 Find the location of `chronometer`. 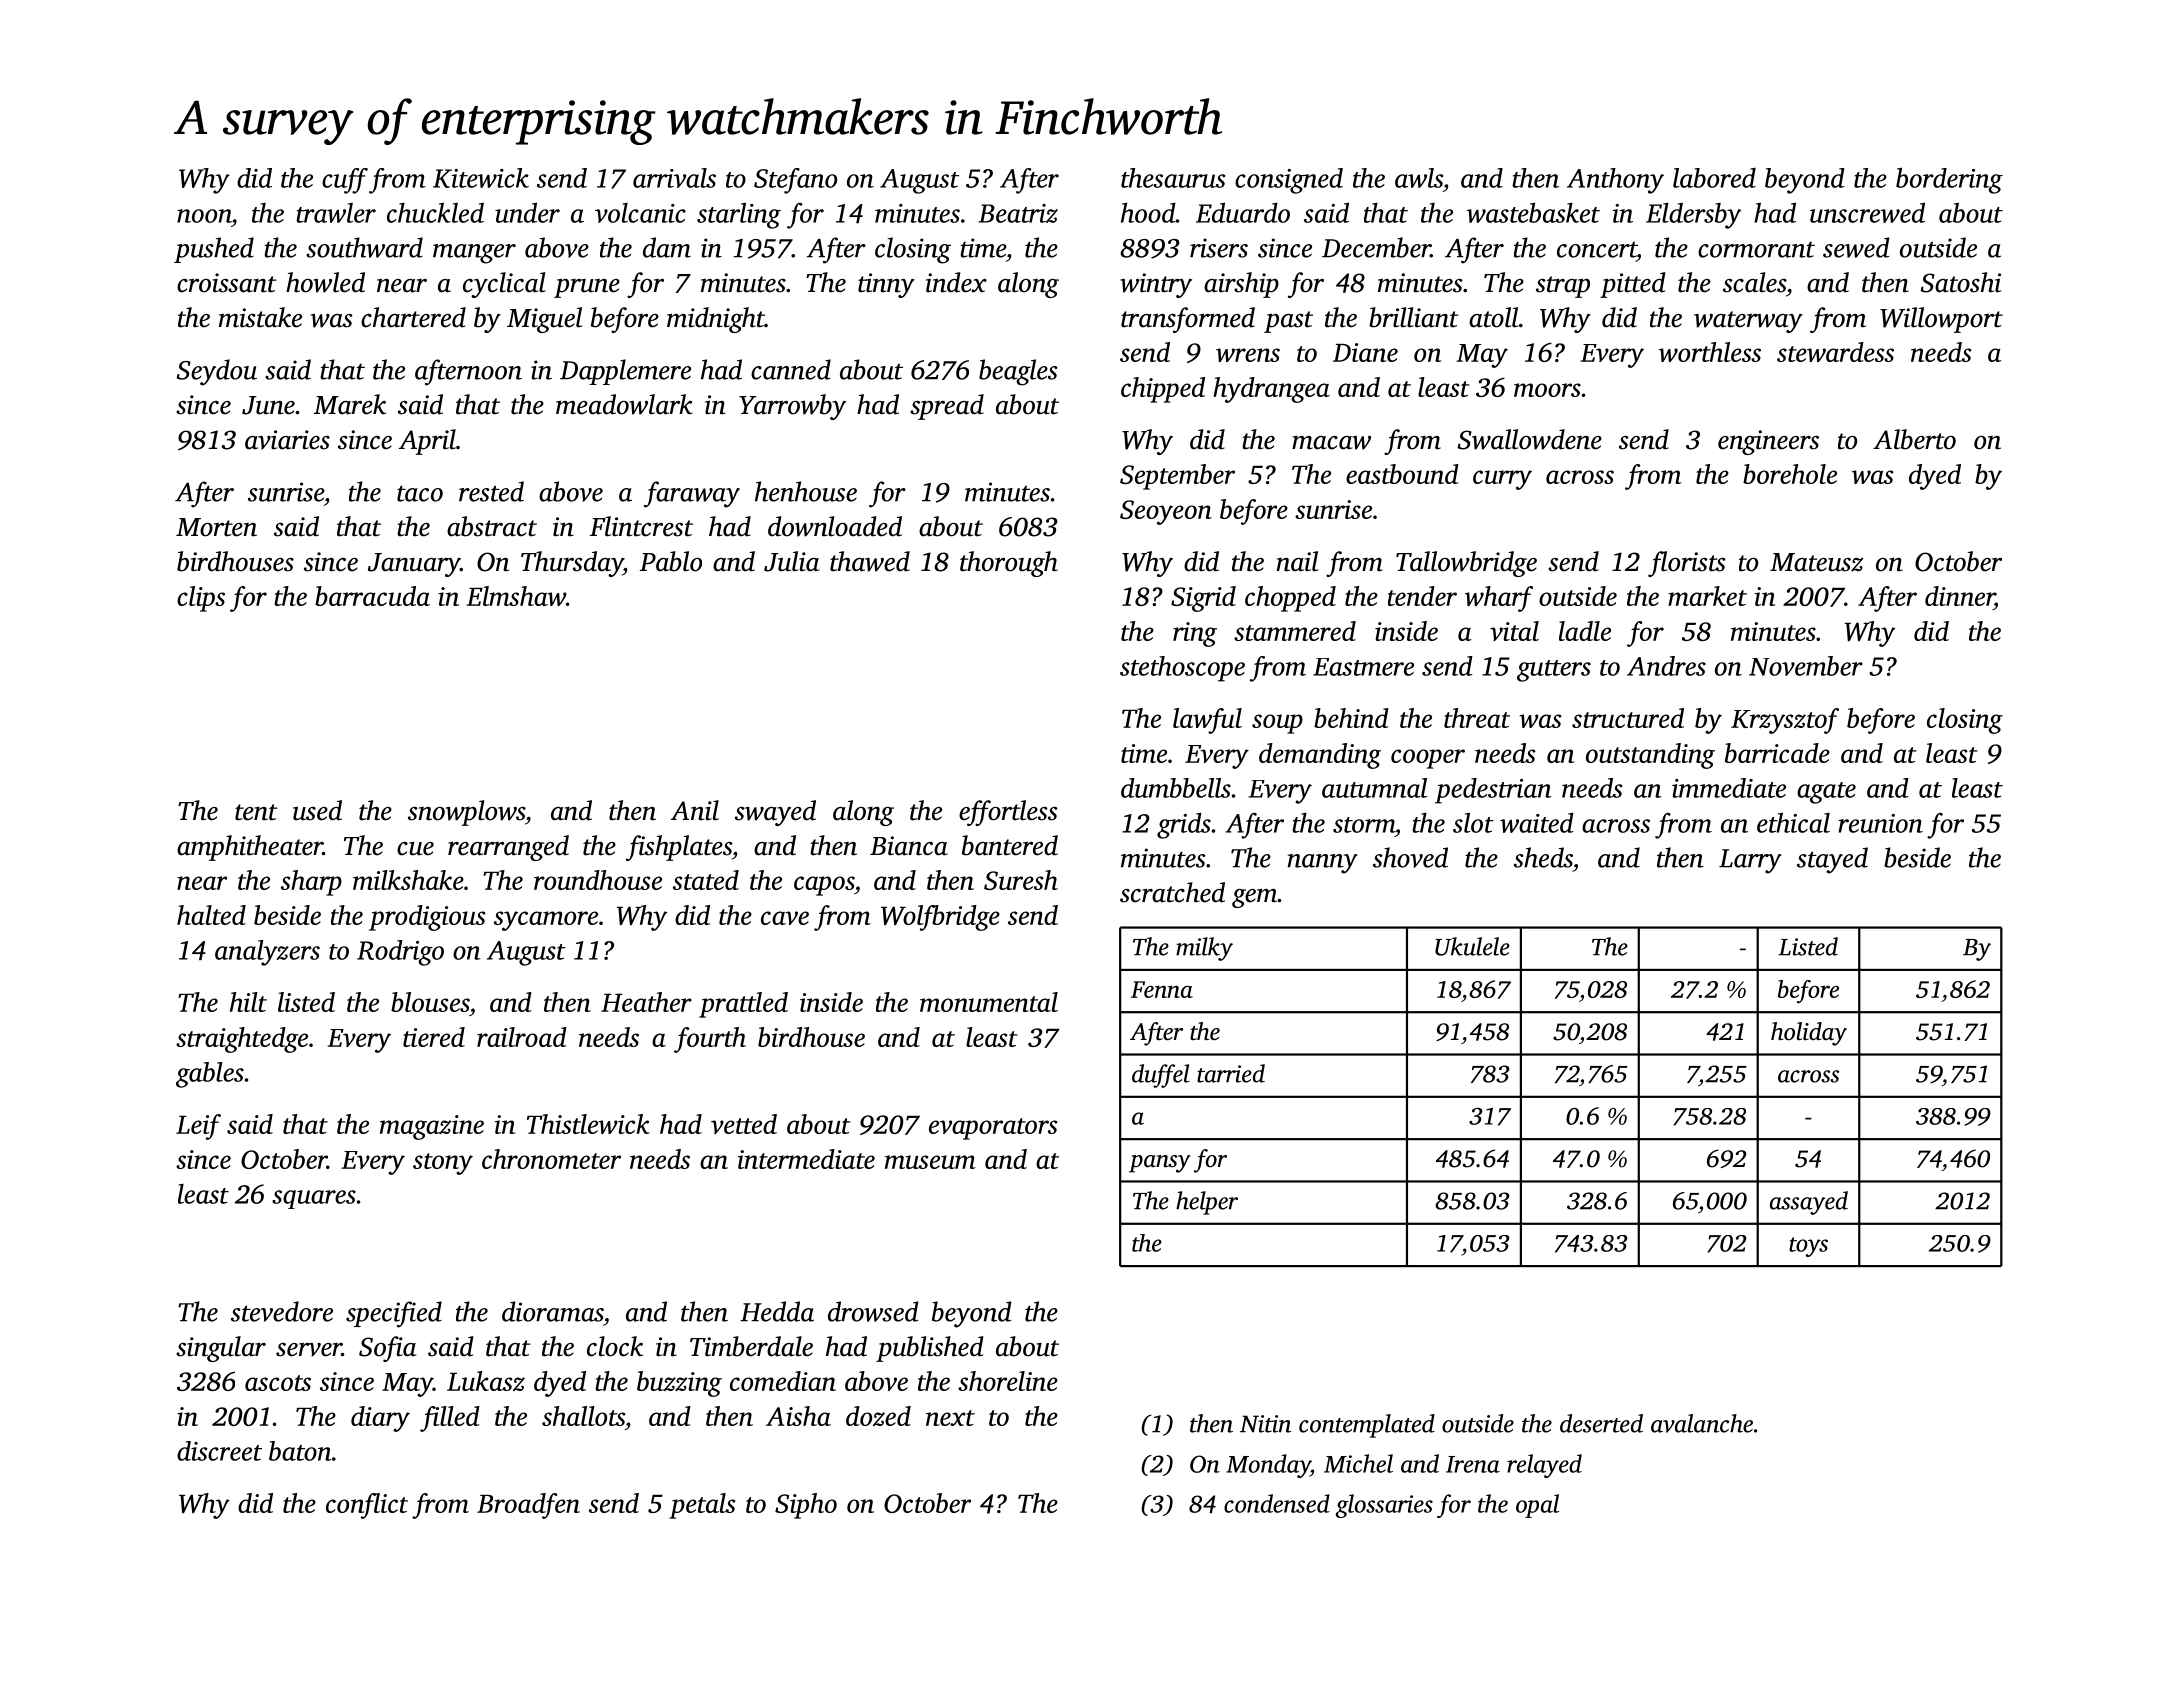

chronometer is located at coordinates (551, 1159).
